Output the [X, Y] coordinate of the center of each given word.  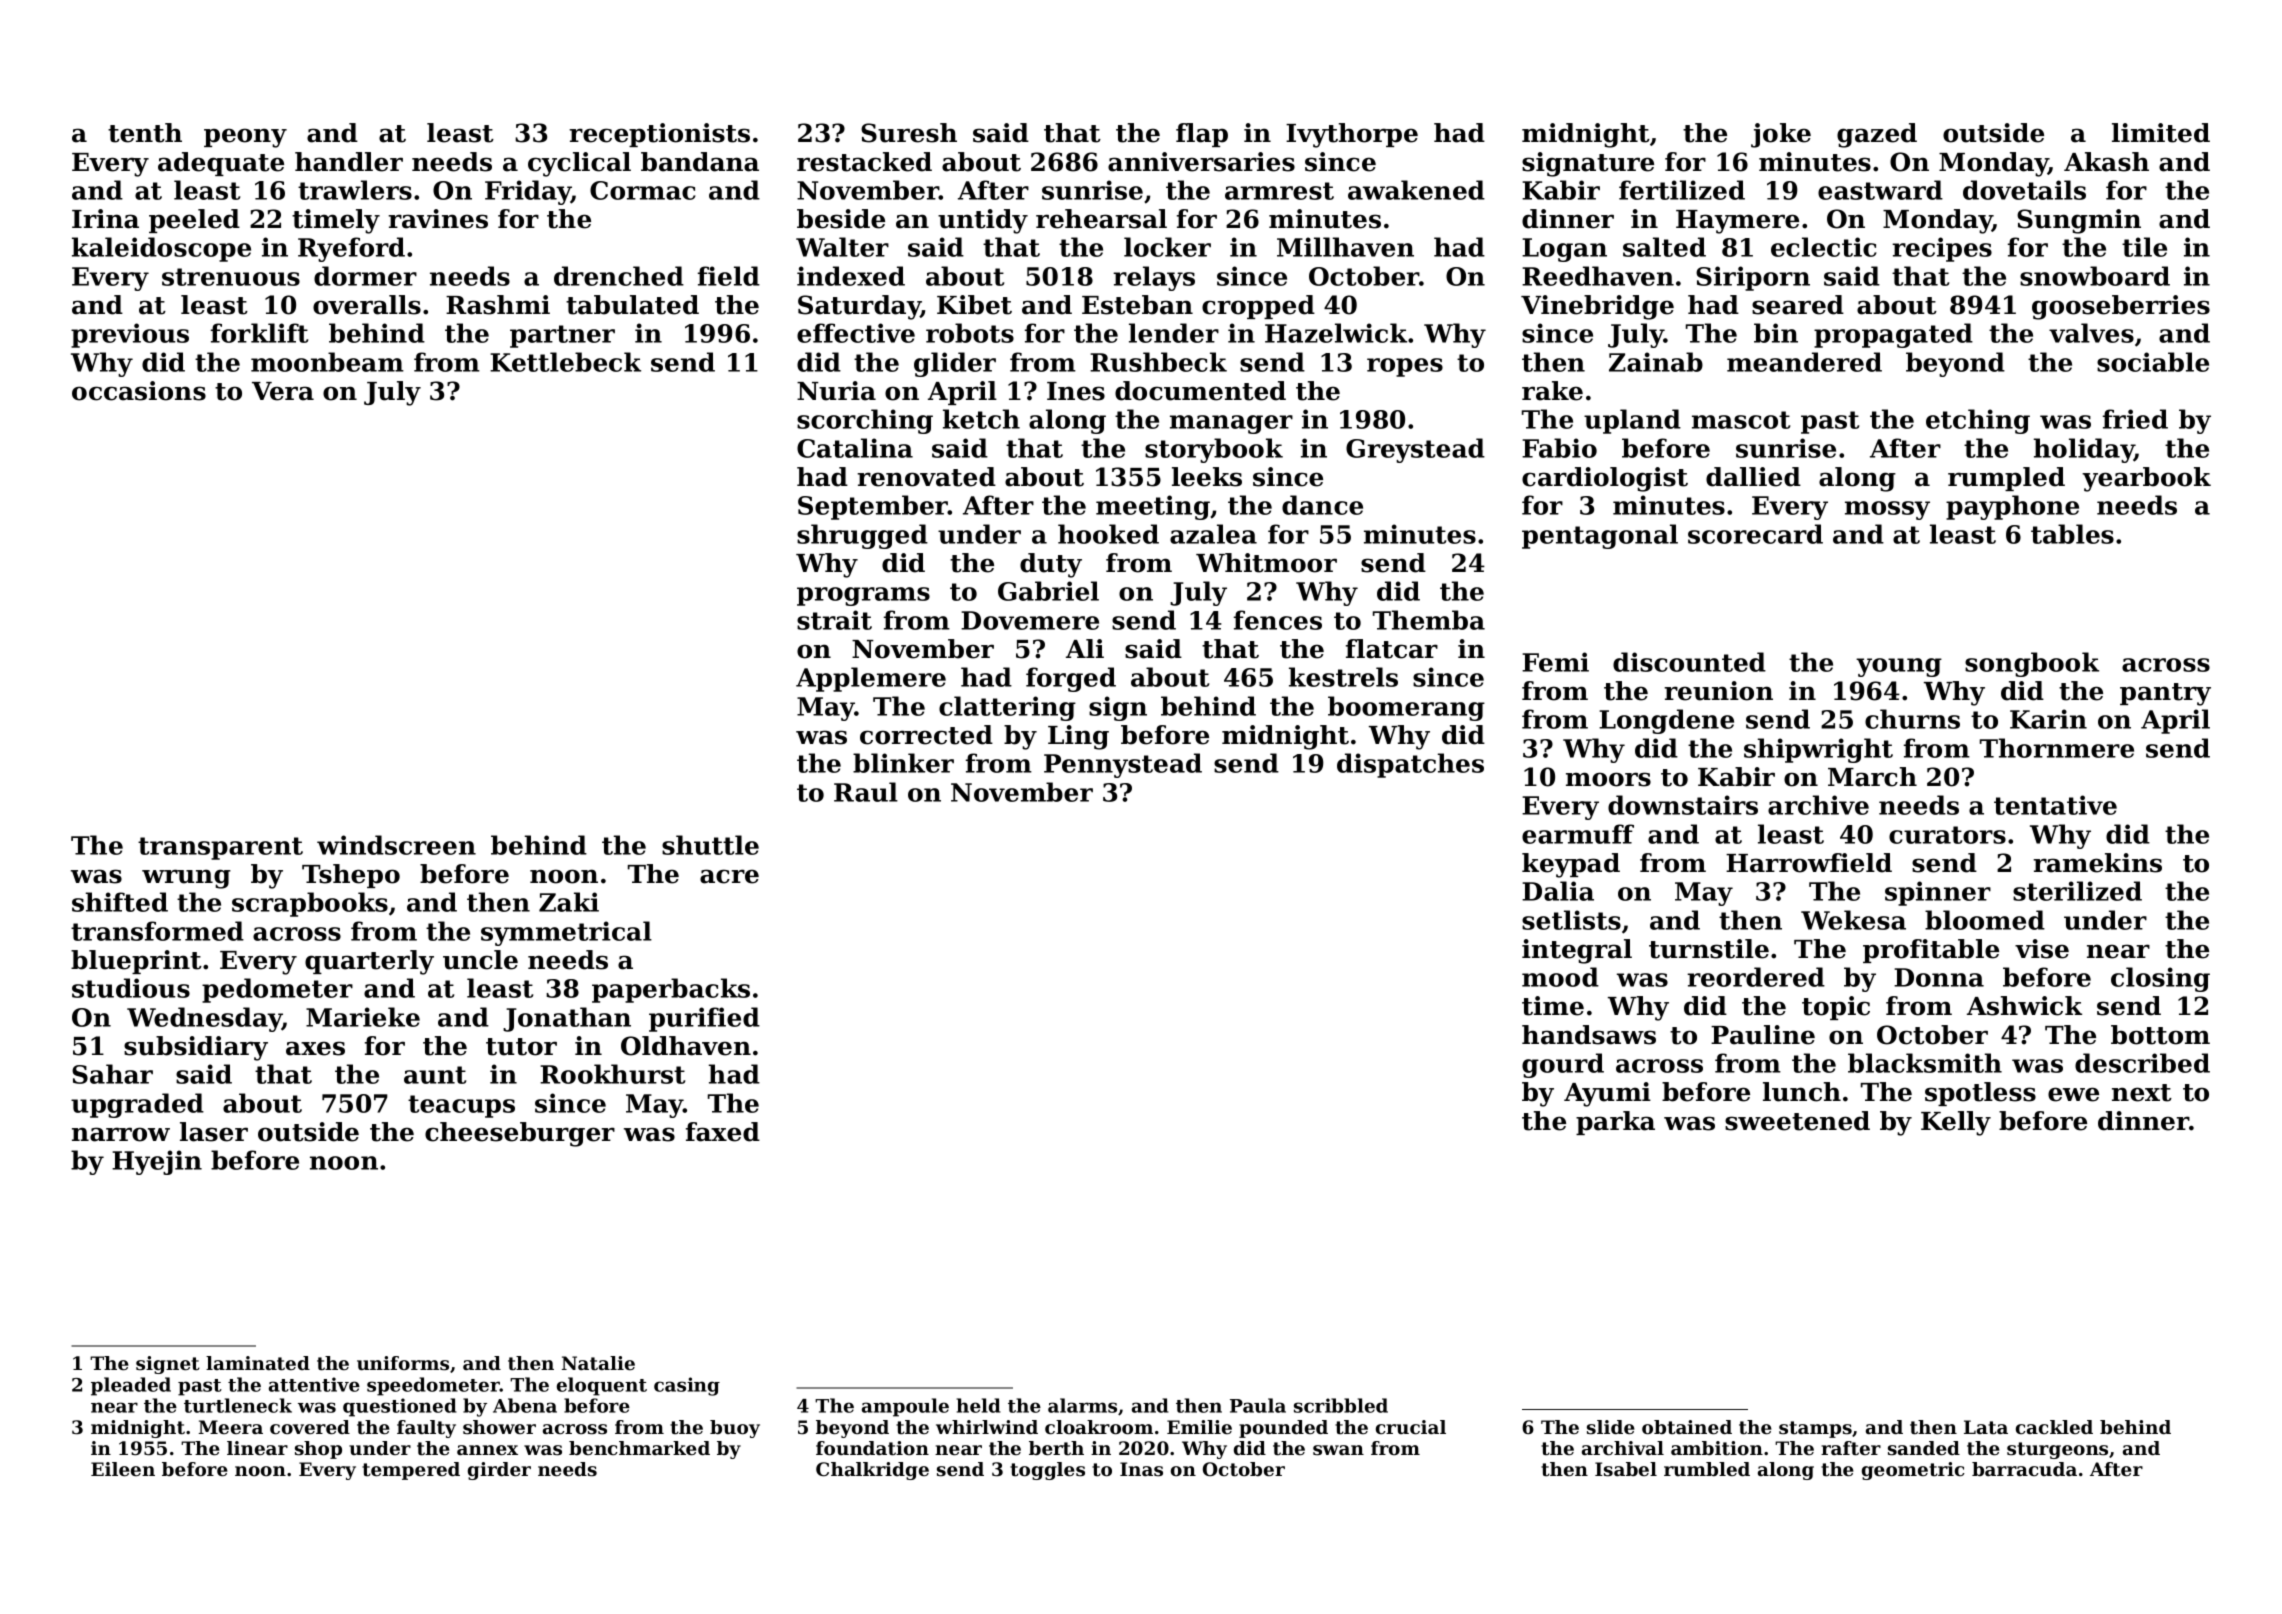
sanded [1924, 1448]
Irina [105, 219]
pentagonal [1600, 536]
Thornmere [2057, 748]
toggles [1047, 1471]
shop [318, 1450]
